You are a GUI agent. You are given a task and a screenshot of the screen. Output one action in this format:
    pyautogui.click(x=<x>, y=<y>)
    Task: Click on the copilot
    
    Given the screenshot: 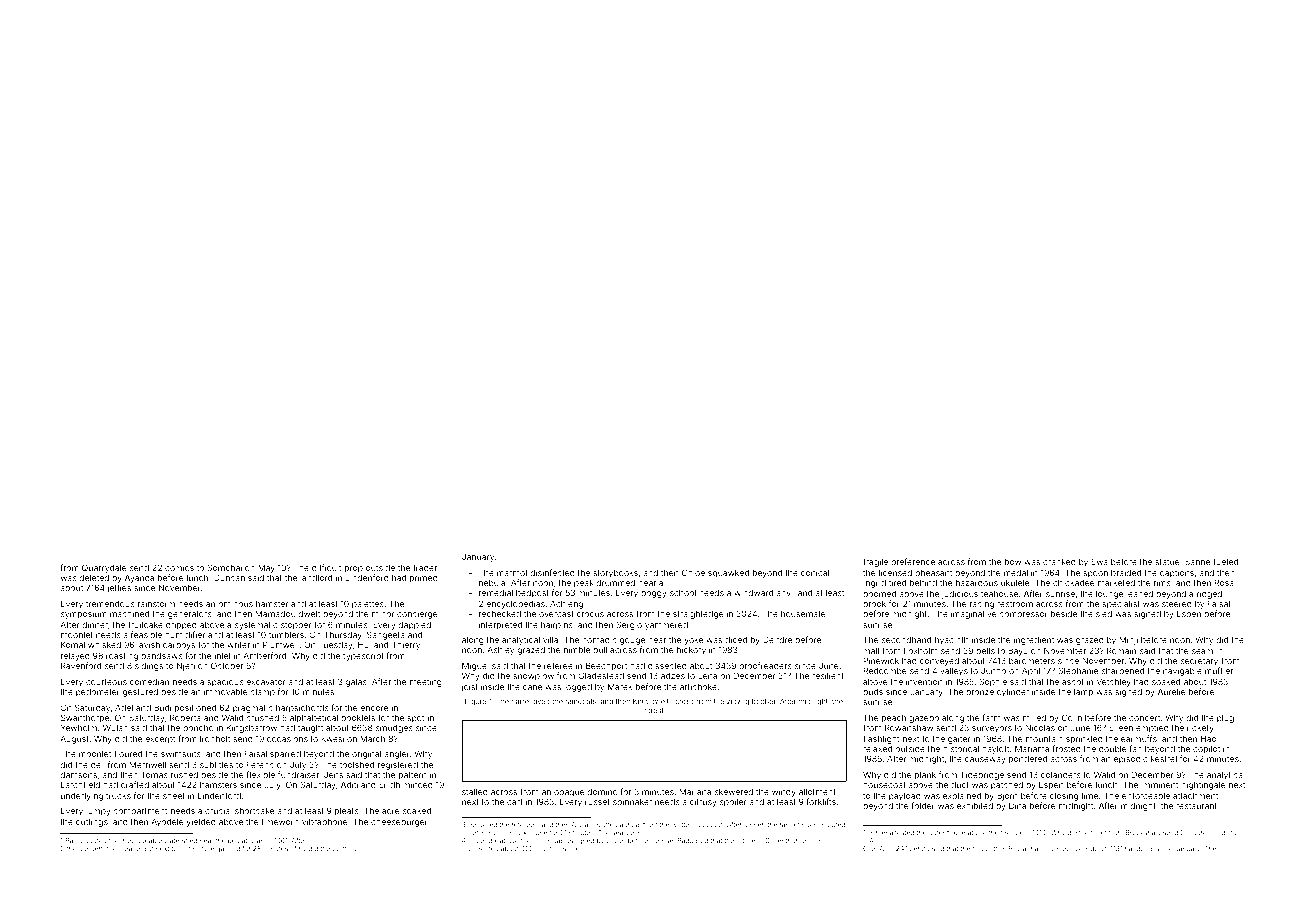 What is the action you would take?
    pyautogui.click(x=1206, y=749)
